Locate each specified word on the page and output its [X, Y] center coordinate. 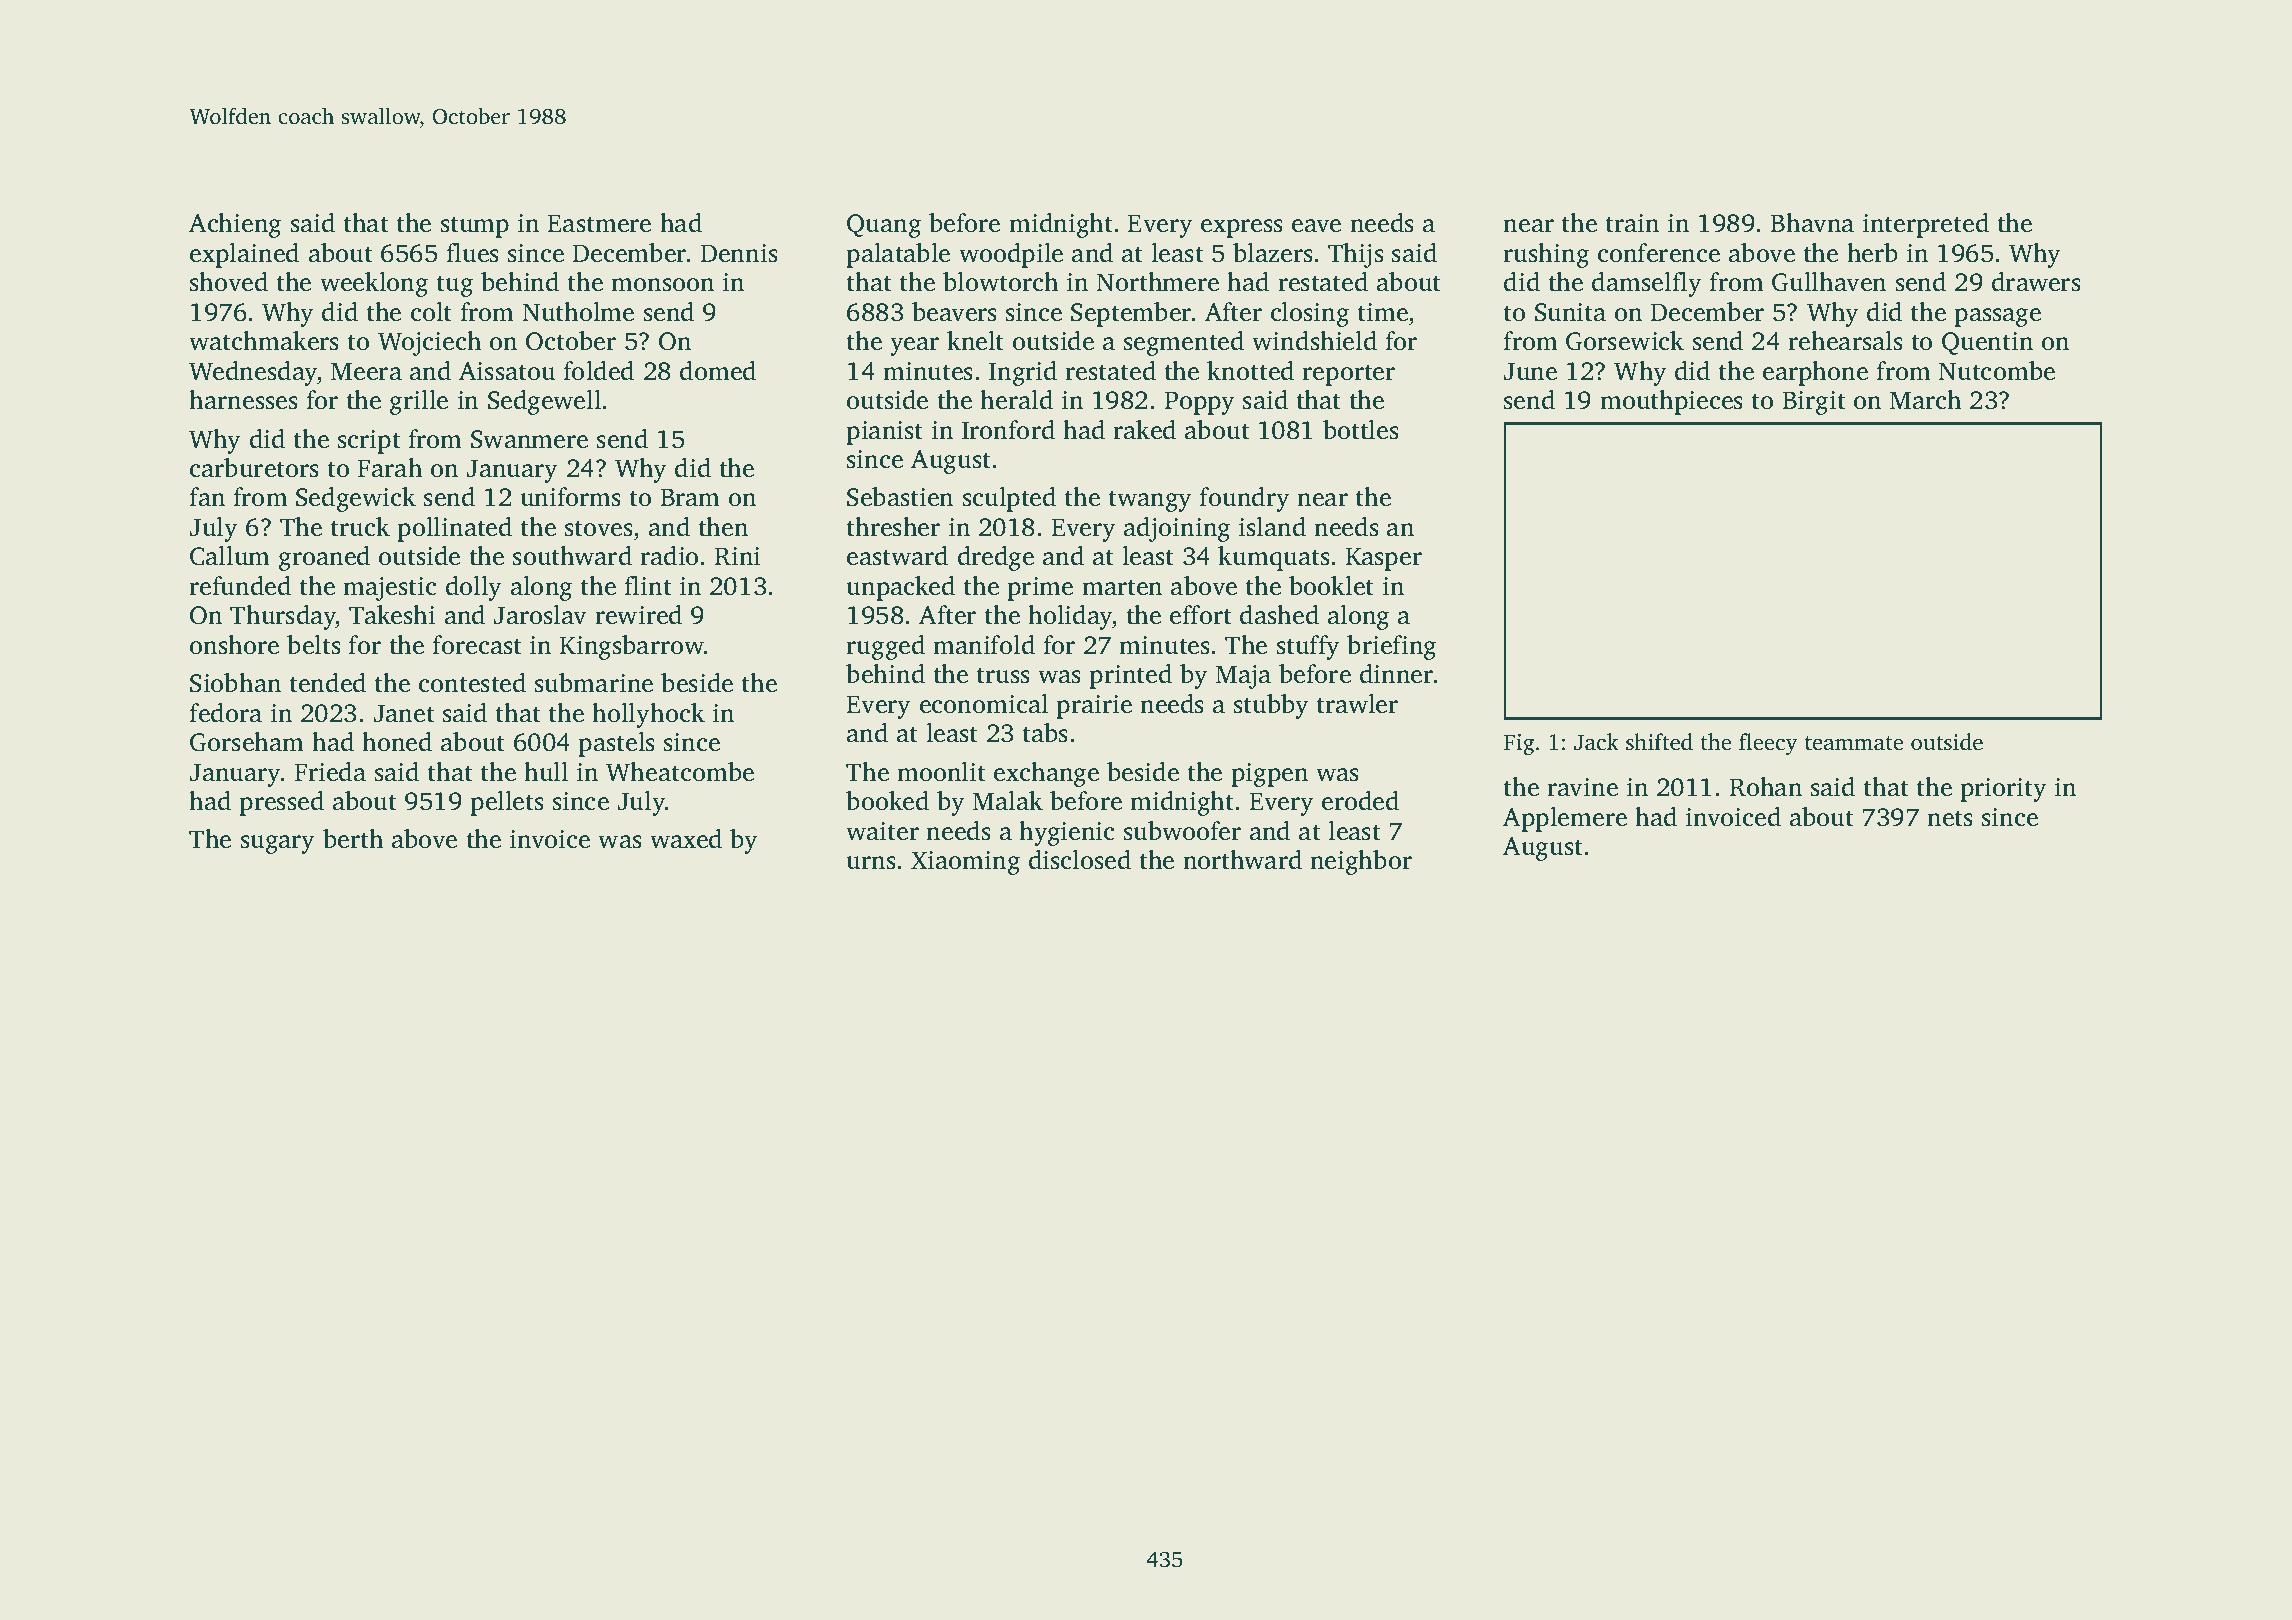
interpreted [1926, 225]
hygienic [1066, 833]
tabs [1045, 733]
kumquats [1274, 558]
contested [472, 683]
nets [1950, 818]
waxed [686, 839]
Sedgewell [544, 402]
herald [1016, 400]
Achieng [235, 225]
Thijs [1356, 255]
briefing [1391, 647]
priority [2003, 790]
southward [572, 556]
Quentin [1987, 343]
